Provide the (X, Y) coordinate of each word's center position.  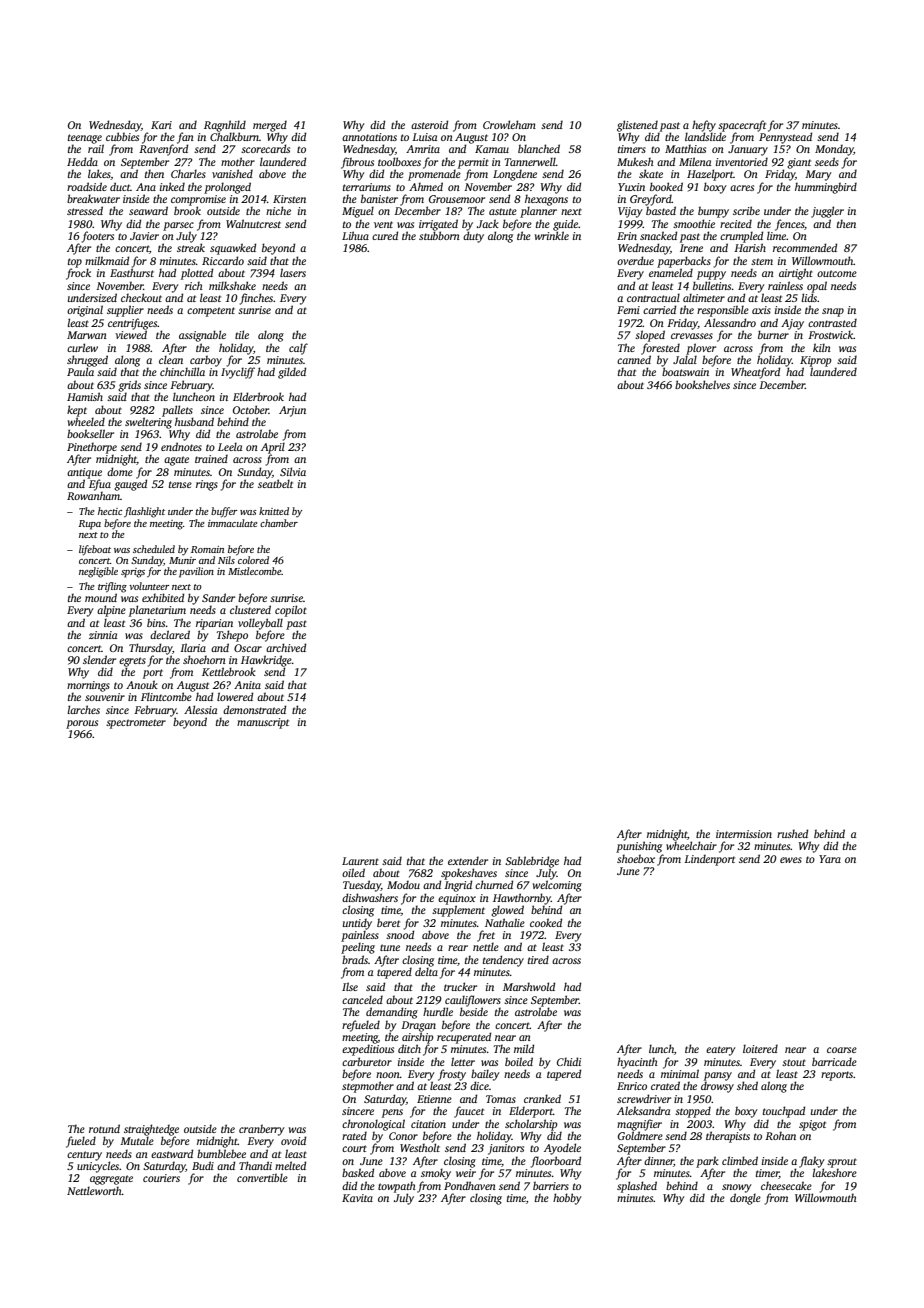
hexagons (546, 200)
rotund (104, 1128)
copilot (291, 611)
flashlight (144, 512)
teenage (85, 139)
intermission (744, 834)
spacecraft (742, 126)
